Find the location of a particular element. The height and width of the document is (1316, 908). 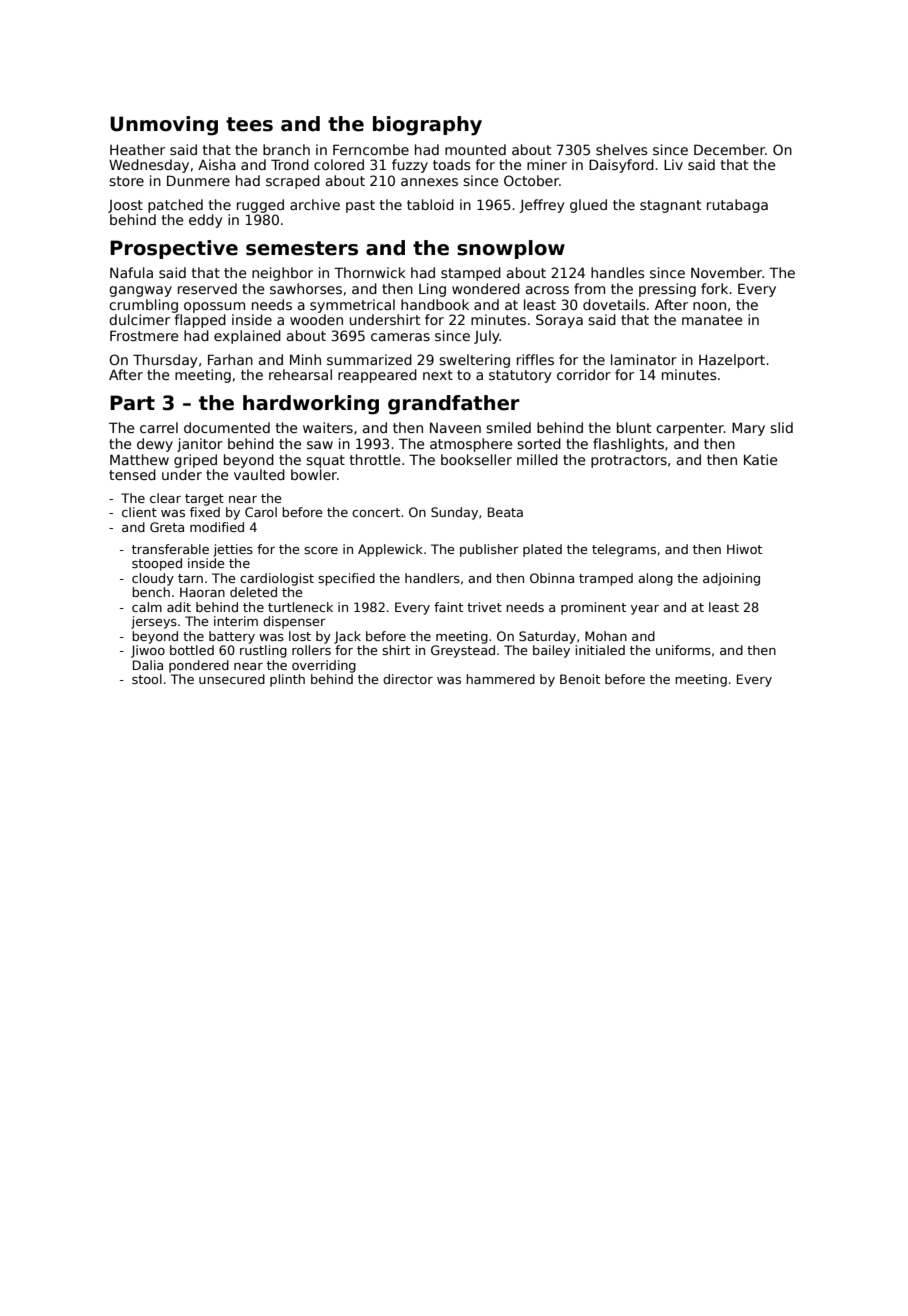

Jiwoo is located at coordinates (148, 651).
